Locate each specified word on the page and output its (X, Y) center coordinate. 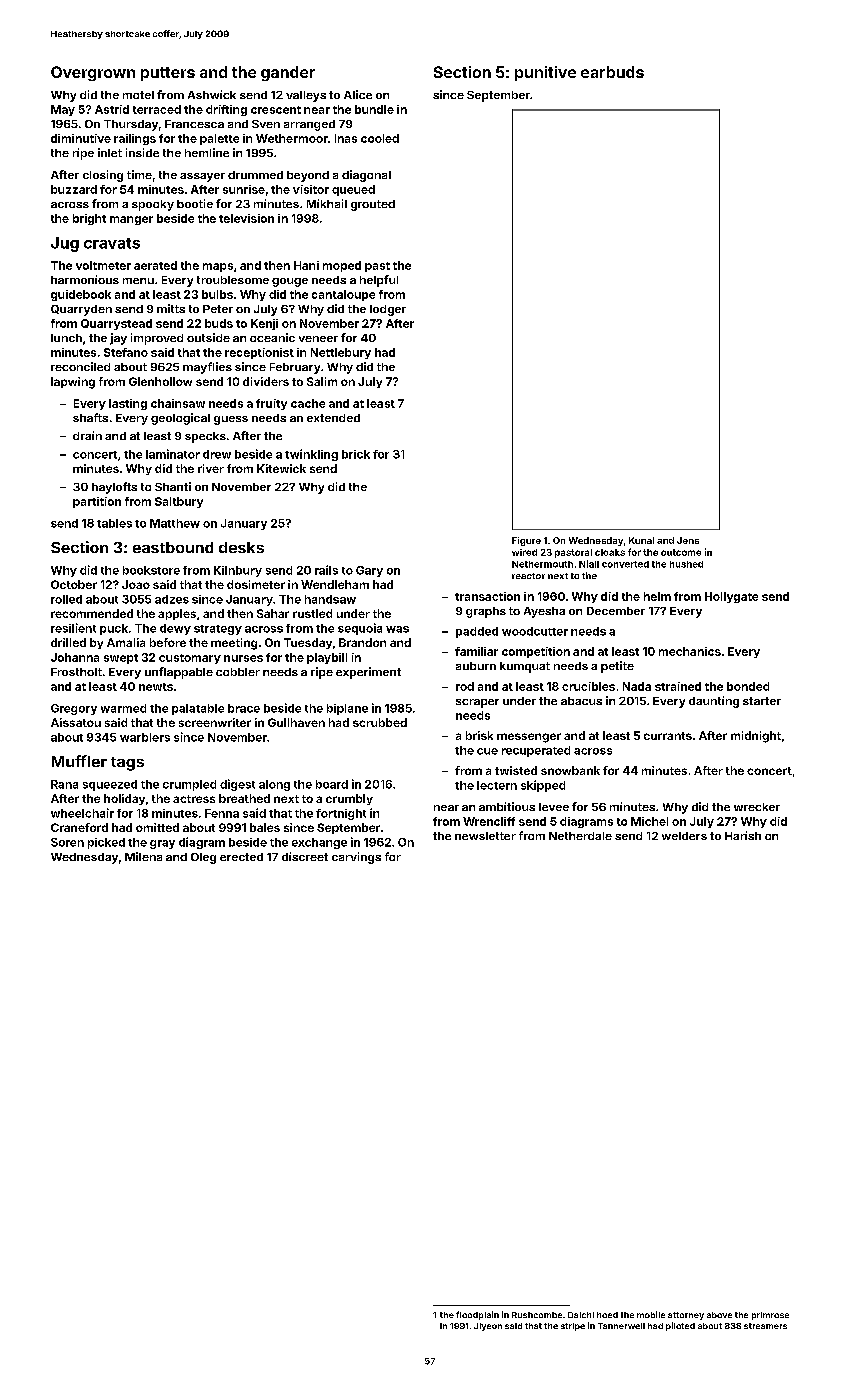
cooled (380, 138)
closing (103, 176)
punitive (545, 73)
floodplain (477, 1315)
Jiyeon (488, 1327)
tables (114, 523)
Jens (688, 540)
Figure (526, 541)
